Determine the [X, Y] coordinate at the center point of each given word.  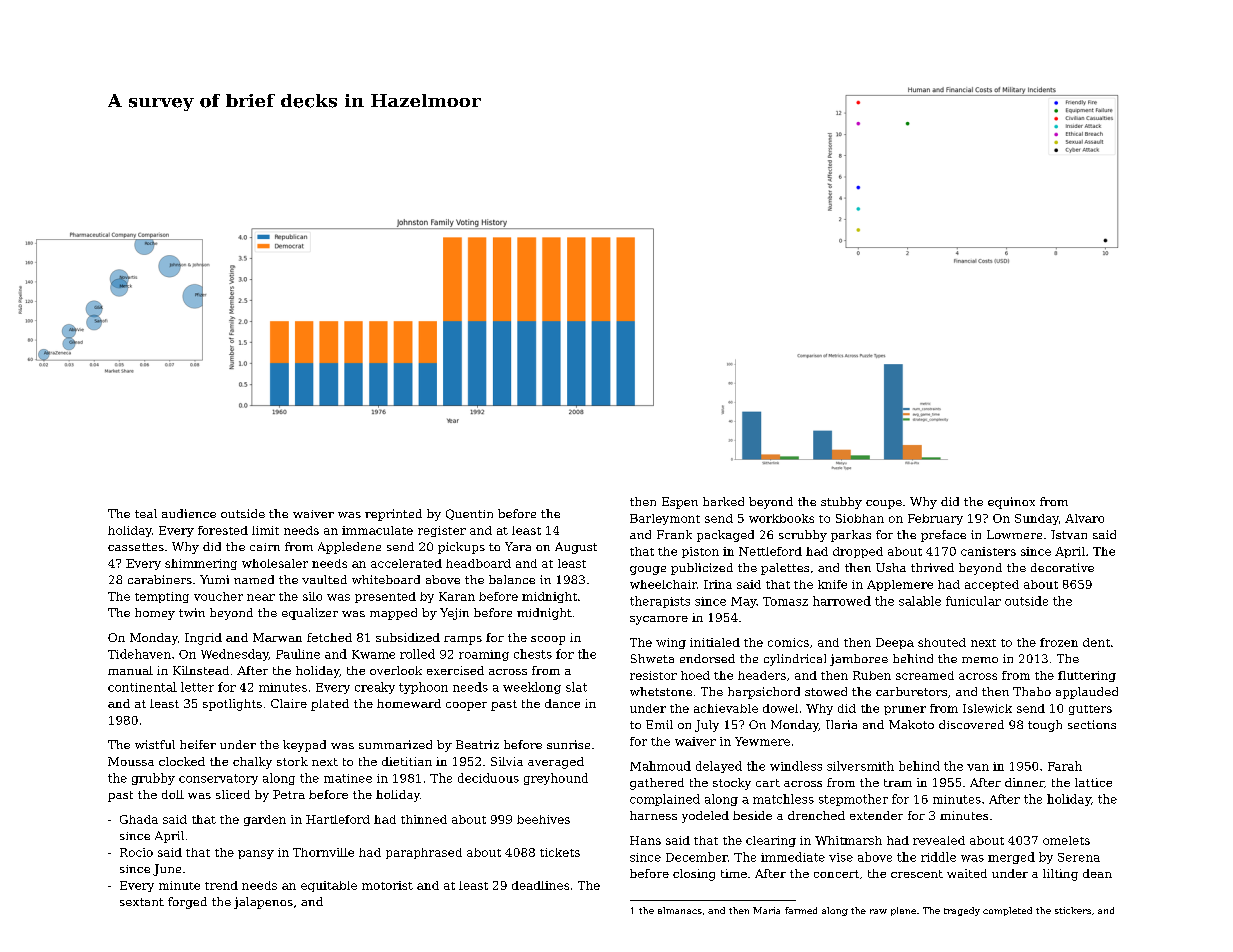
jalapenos [263, 903]
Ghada [139, 819]
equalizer [310, 614]
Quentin [469, 514]
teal [146, 513]
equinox [1011, 503]
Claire [289, 703]
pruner [905, 710]
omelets [1066, 840]
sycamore [659, 620]
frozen [1059, 642]
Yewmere [762, 741]
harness [653, 815]
